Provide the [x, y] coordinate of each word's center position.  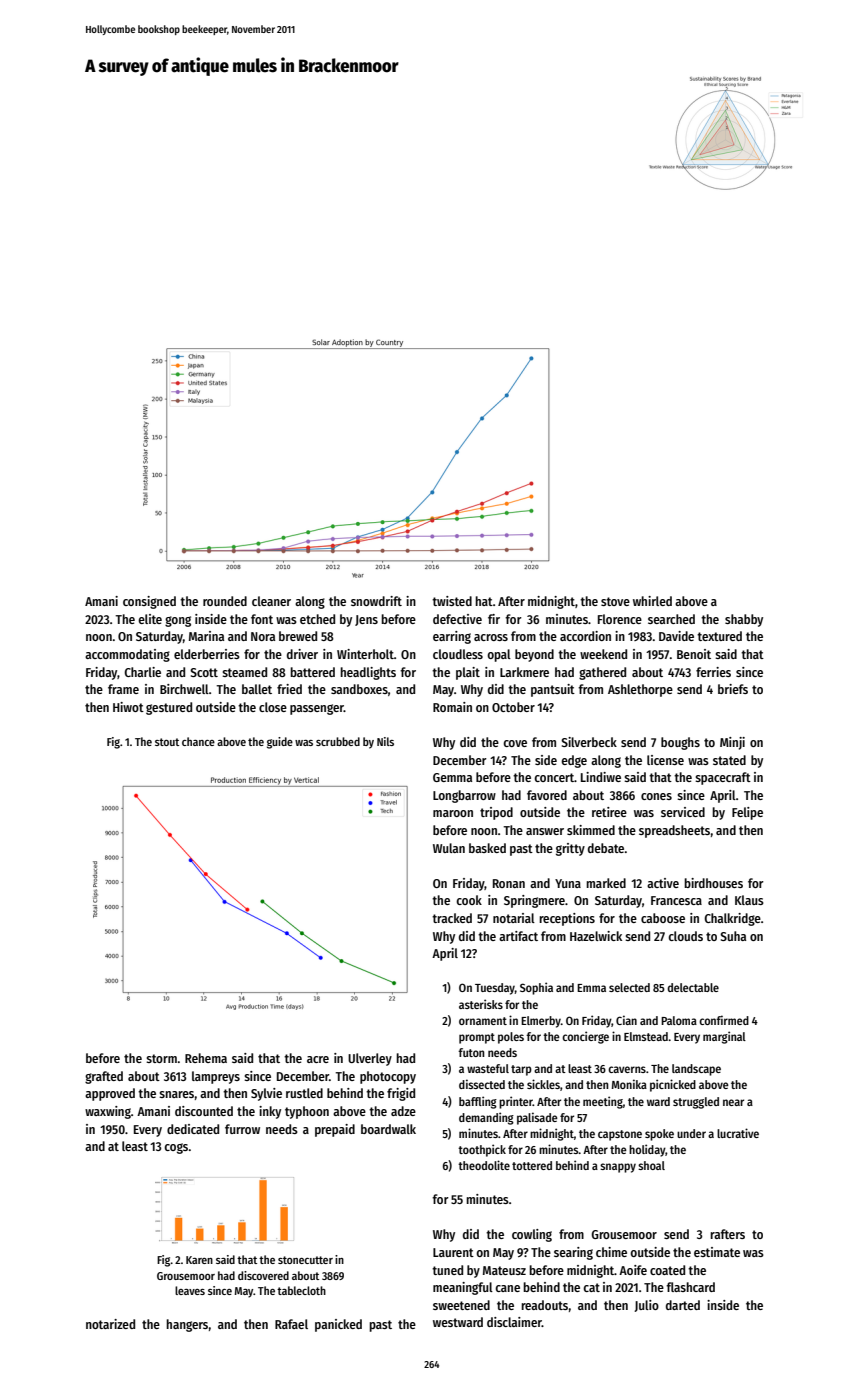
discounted [204, 1111]
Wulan [449, 848]
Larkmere [524, 672]
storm [161, 1058]
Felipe [747, 813]
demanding [486, 1118]
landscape [696, 1070]
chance [198, 741]
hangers [187, 1325]
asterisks [481, 1004]
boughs [680, 743]
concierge [585, 1037]
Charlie [142, 672]
